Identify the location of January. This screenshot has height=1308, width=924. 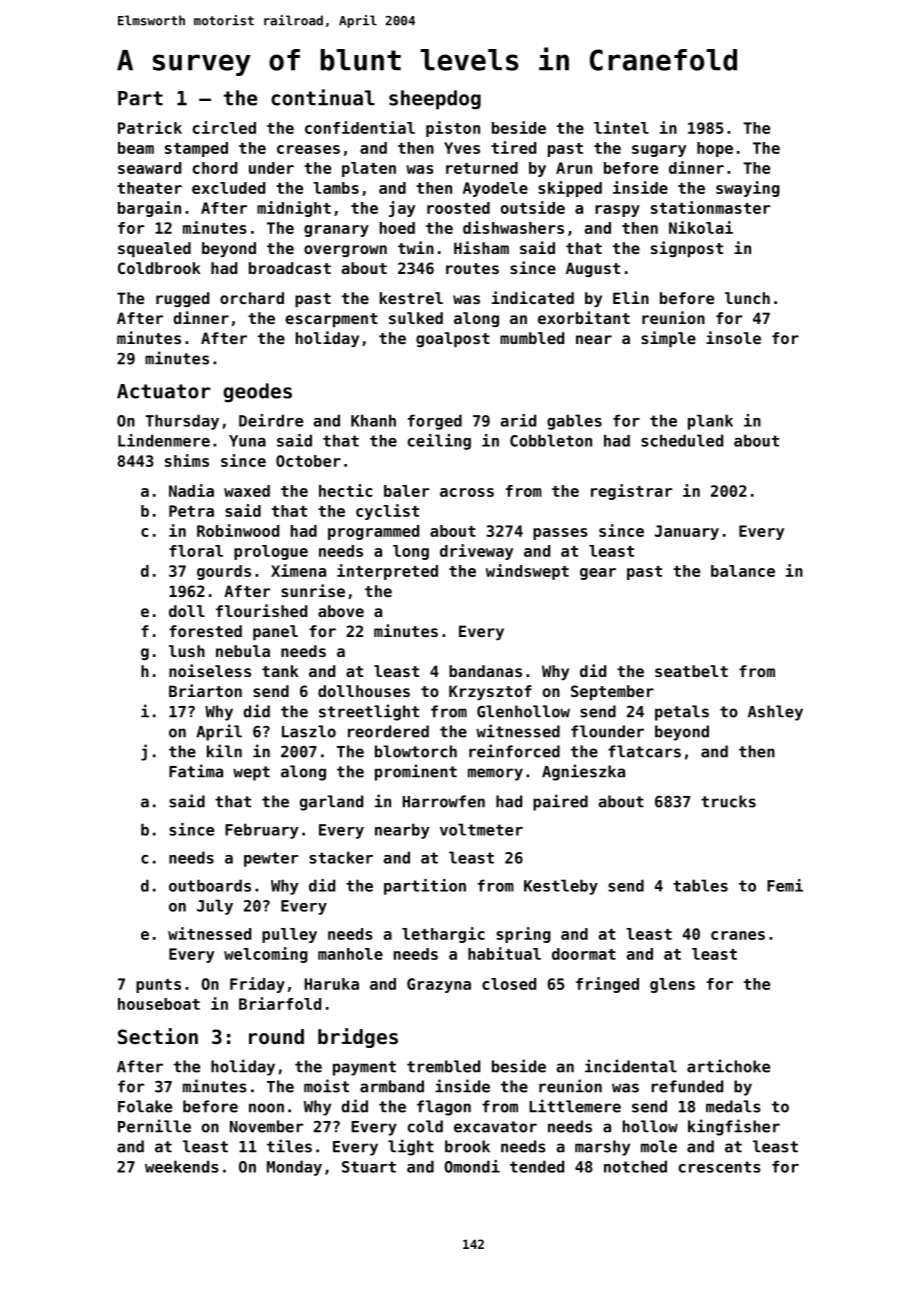
(687, 532).
